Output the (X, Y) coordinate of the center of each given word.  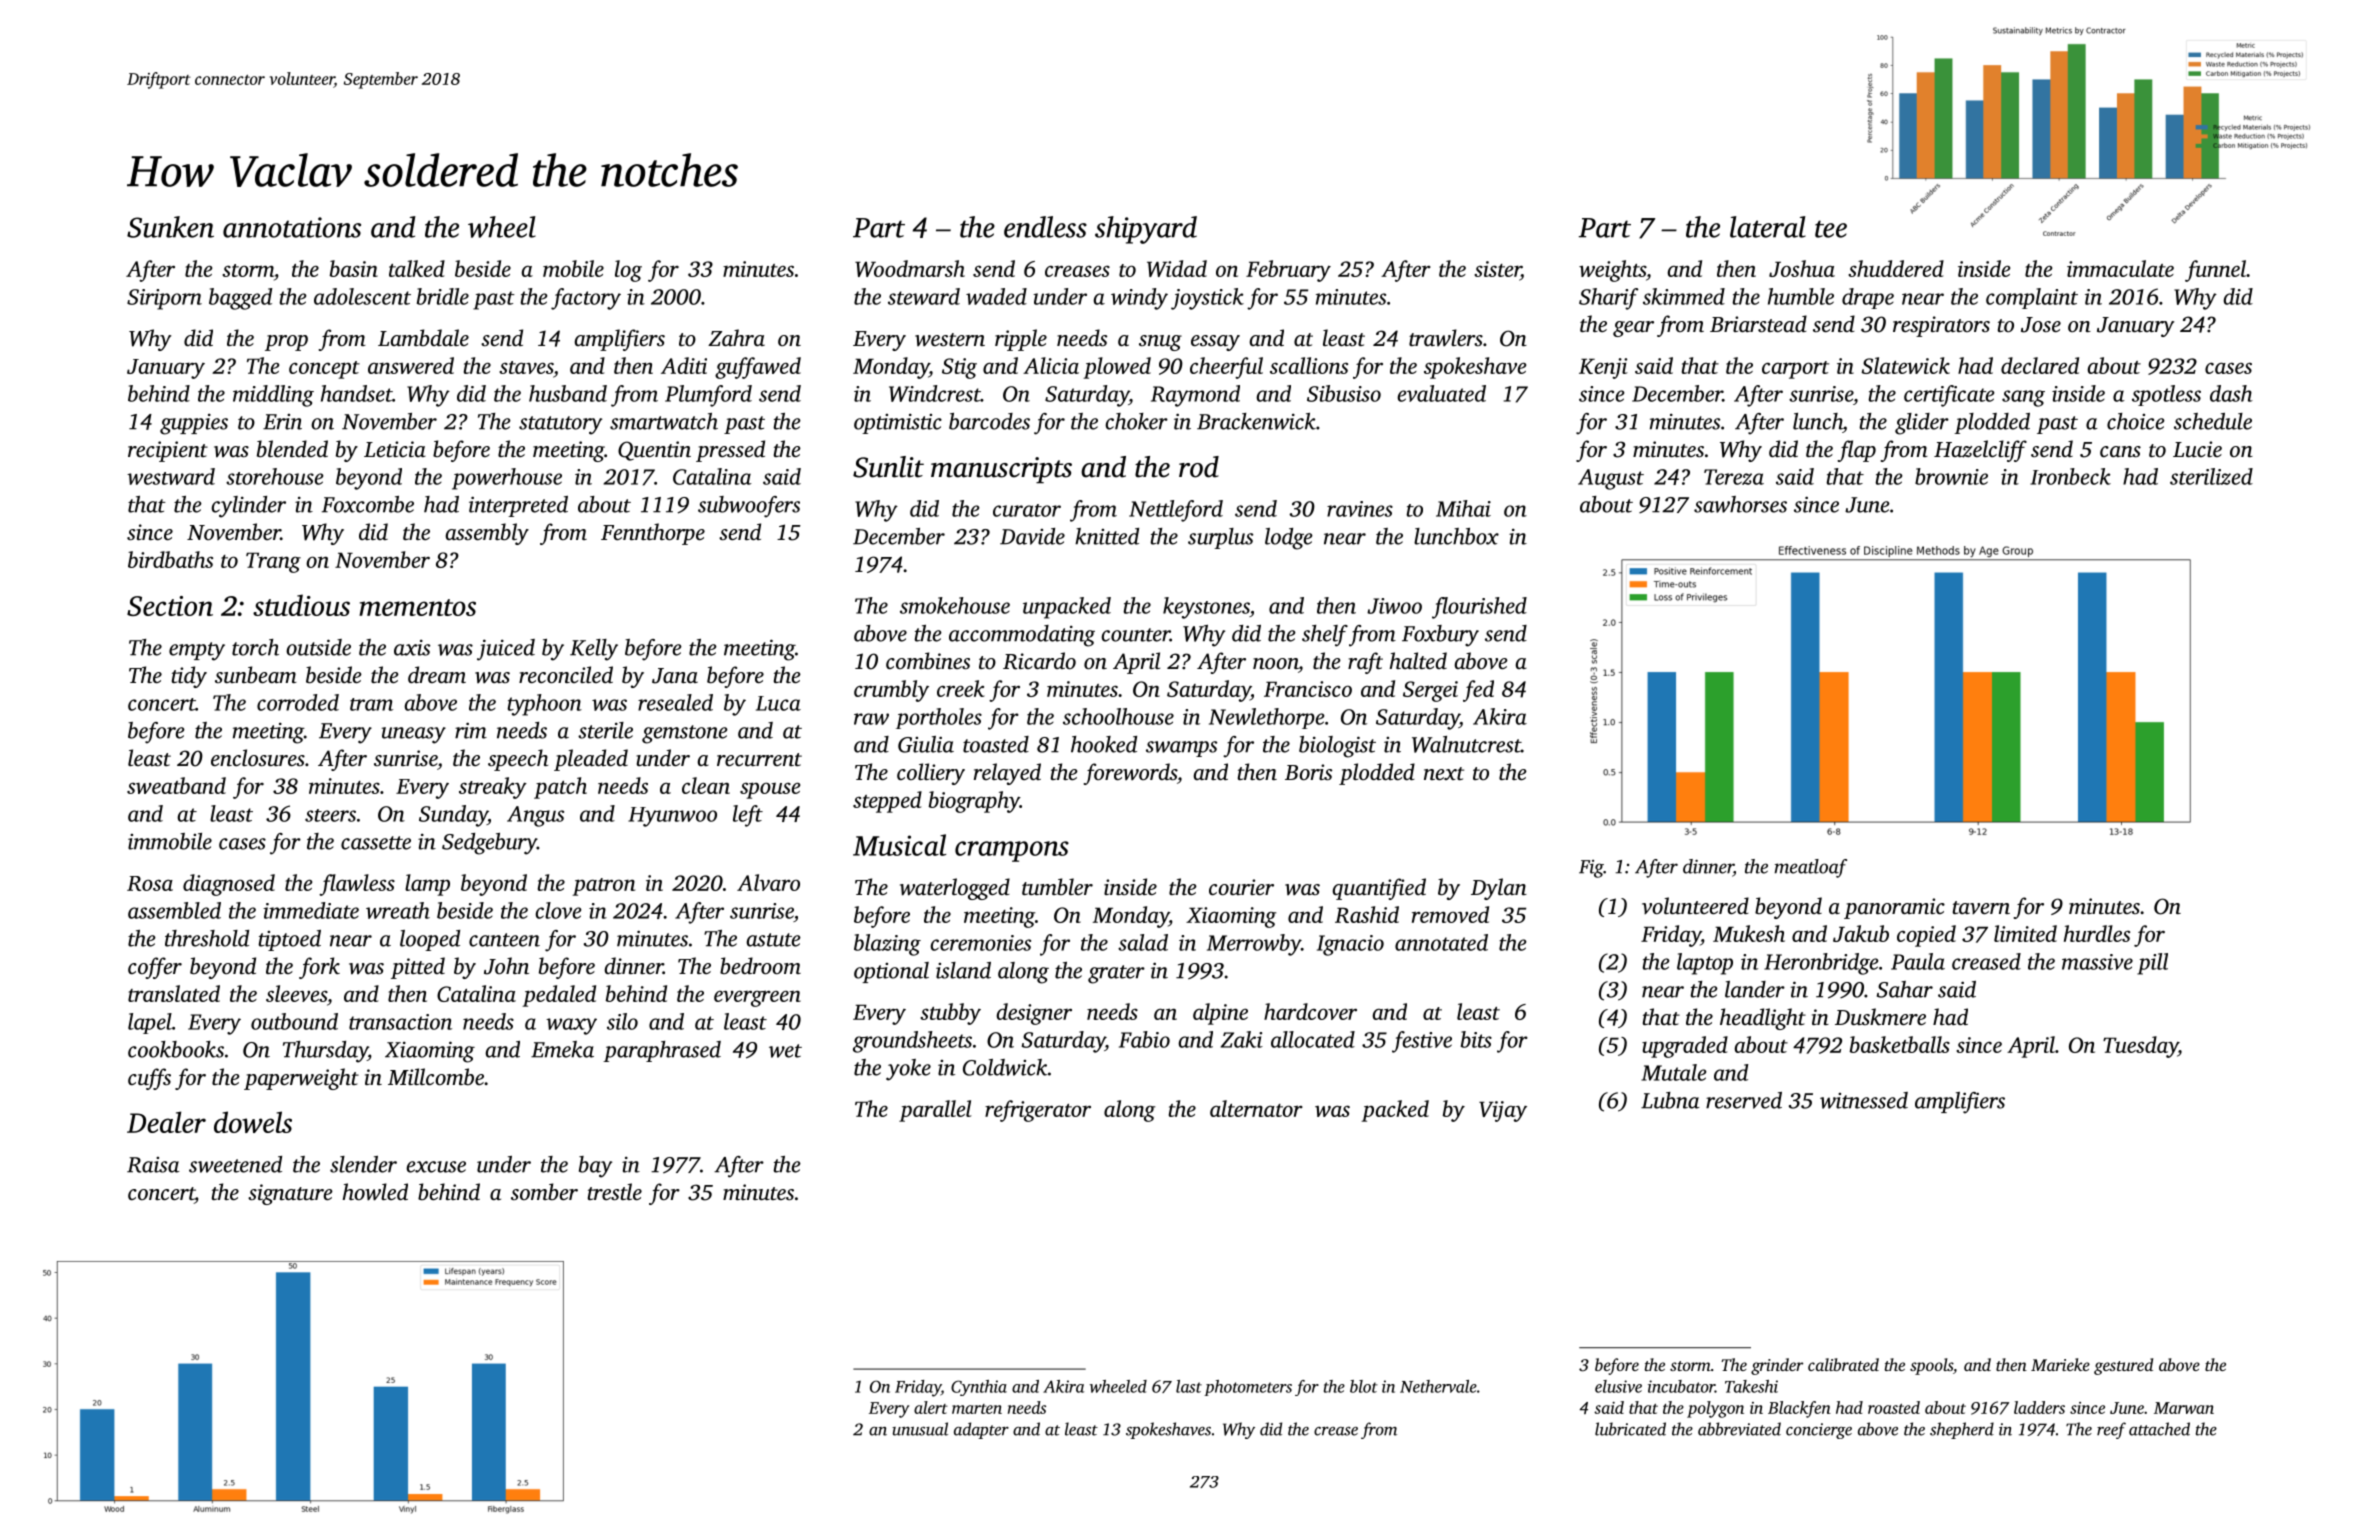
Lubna (1670, 1100)
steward (924, 296)
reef (2111, 1430)
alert (931, 1407)
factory (586, 299)
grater (1116, 974)
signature (290, 1194)
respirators (1941, 326)
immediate (311, 910)
